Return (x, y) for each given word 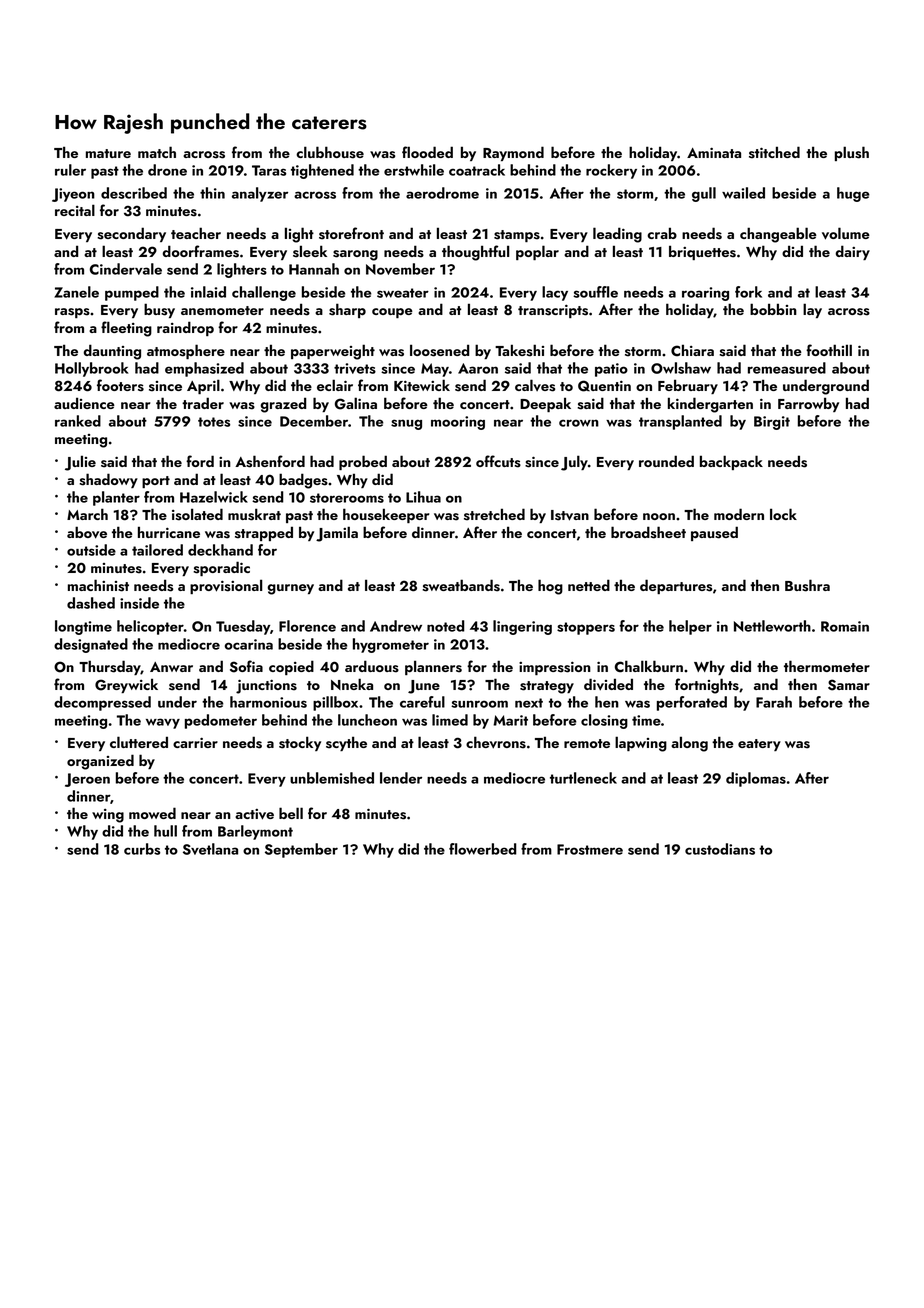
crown (579, 423)
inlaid (208, 292)
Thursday (110, 667)
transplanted (680, 422)
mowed (152, 813)
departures (676, 586)
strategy (547, 687)
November (400, 269)
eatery (759, 745)
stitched (774, 152)
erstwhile (414, 170)
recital (75, 210)
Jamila (337, 534)
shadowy (108, 480)
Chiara (692, 350)
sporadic (221, 568)
